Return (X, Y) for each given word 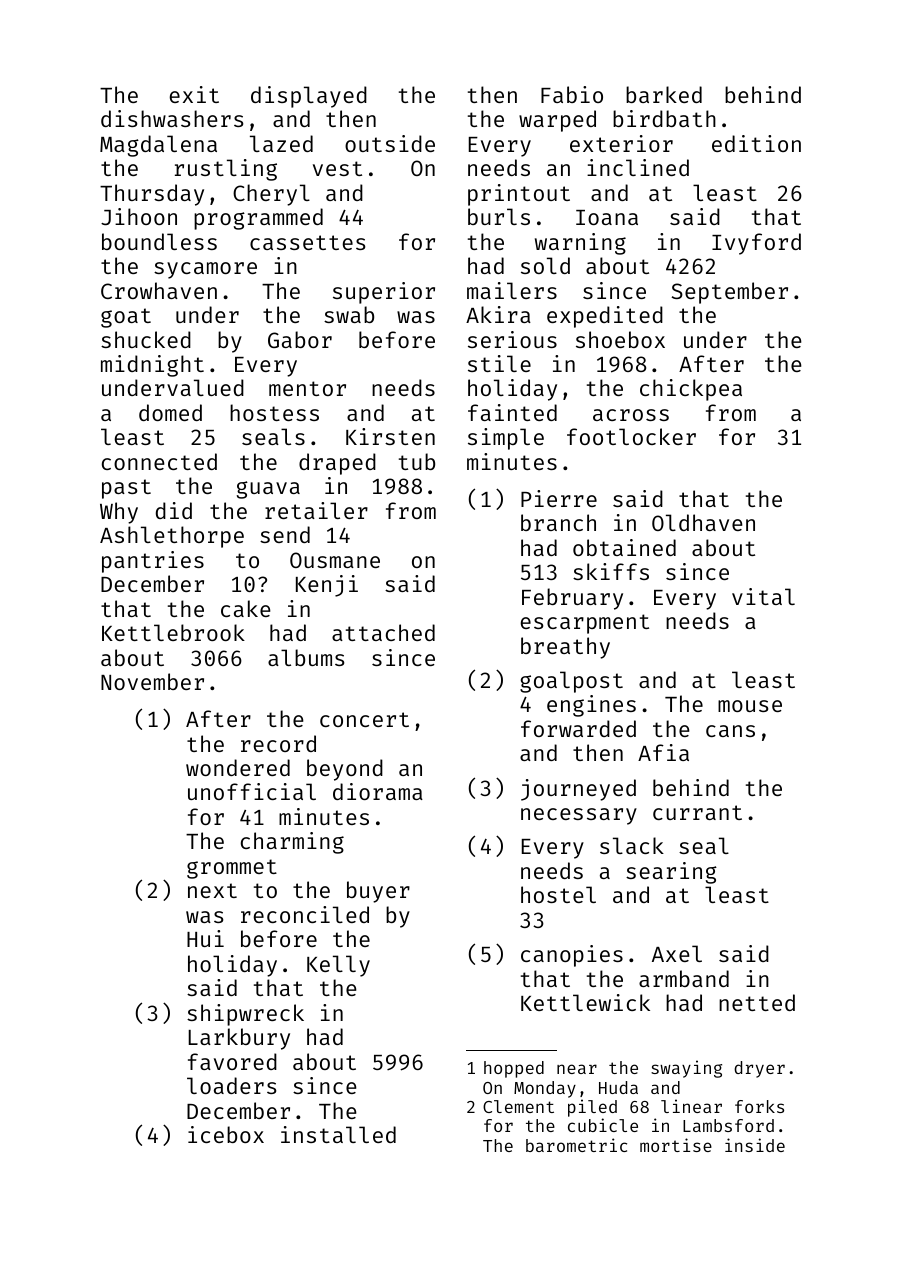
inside (755, 1145)
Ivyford (756, 244)
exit (194, 94)
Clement (518, 1106)
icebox (226, 1134)
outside (390, 143)
